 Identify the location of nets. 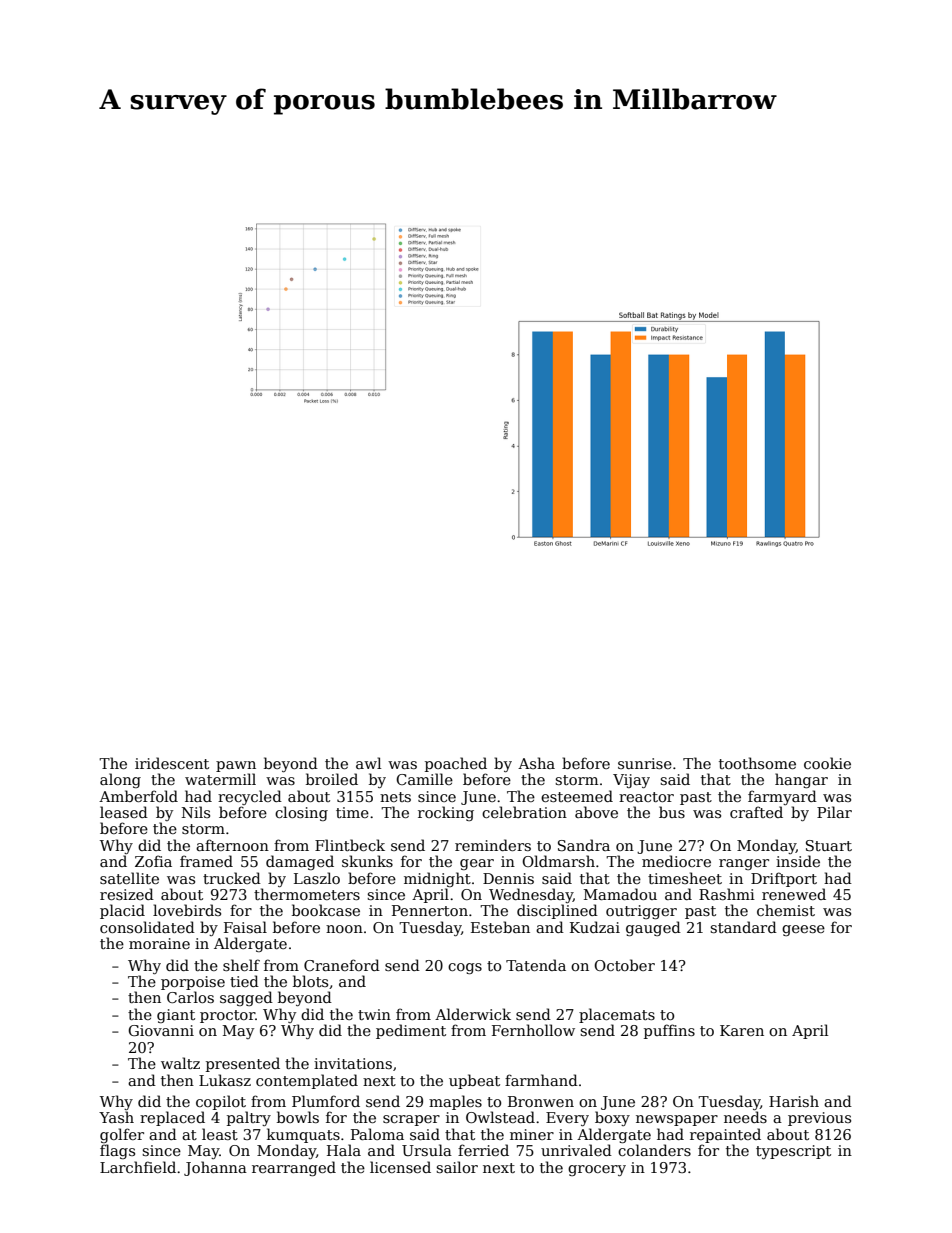
(395, 797).
